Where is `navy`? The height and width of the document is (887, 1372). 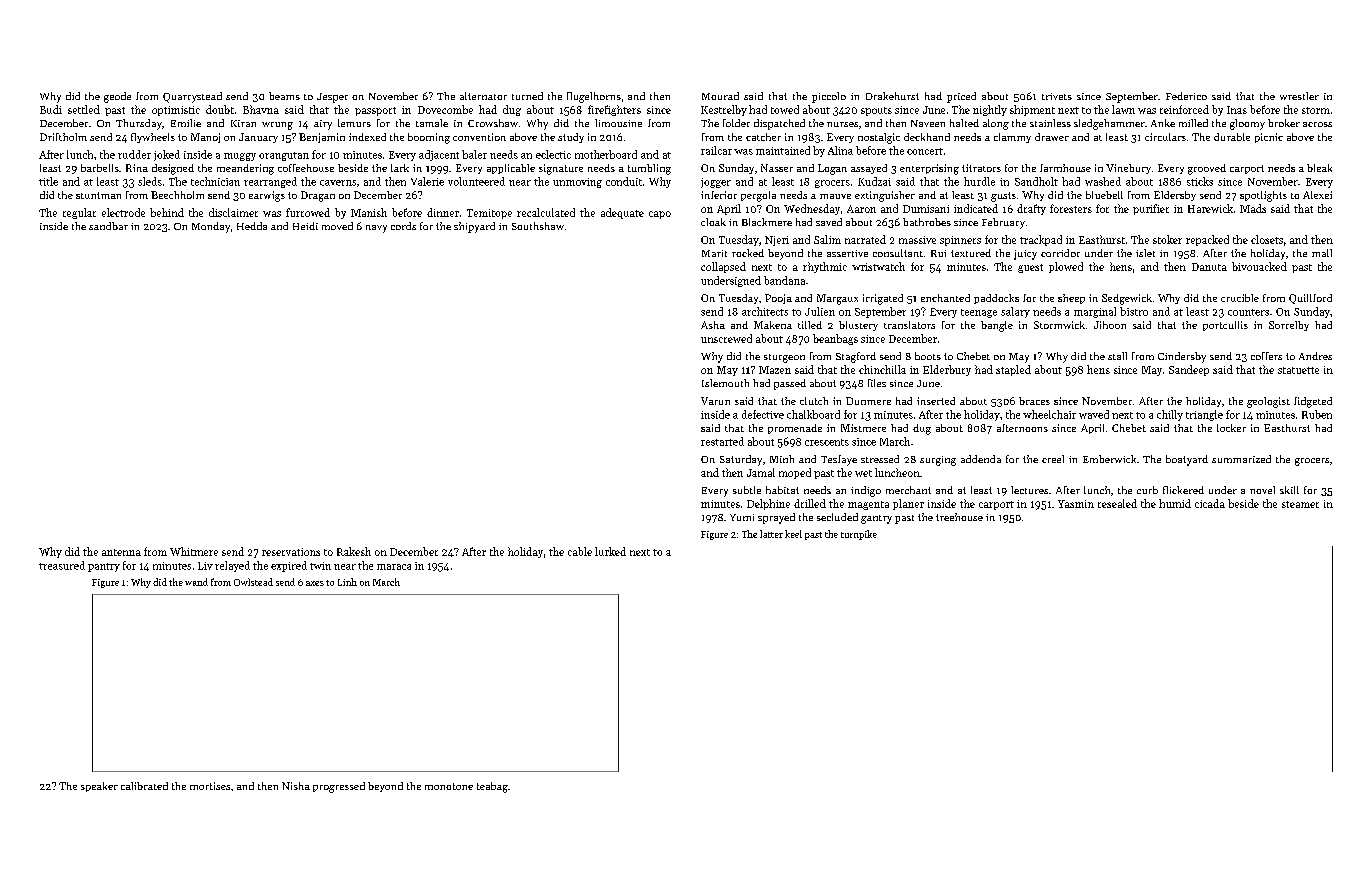 navy is located at coordinates (376, 229).
